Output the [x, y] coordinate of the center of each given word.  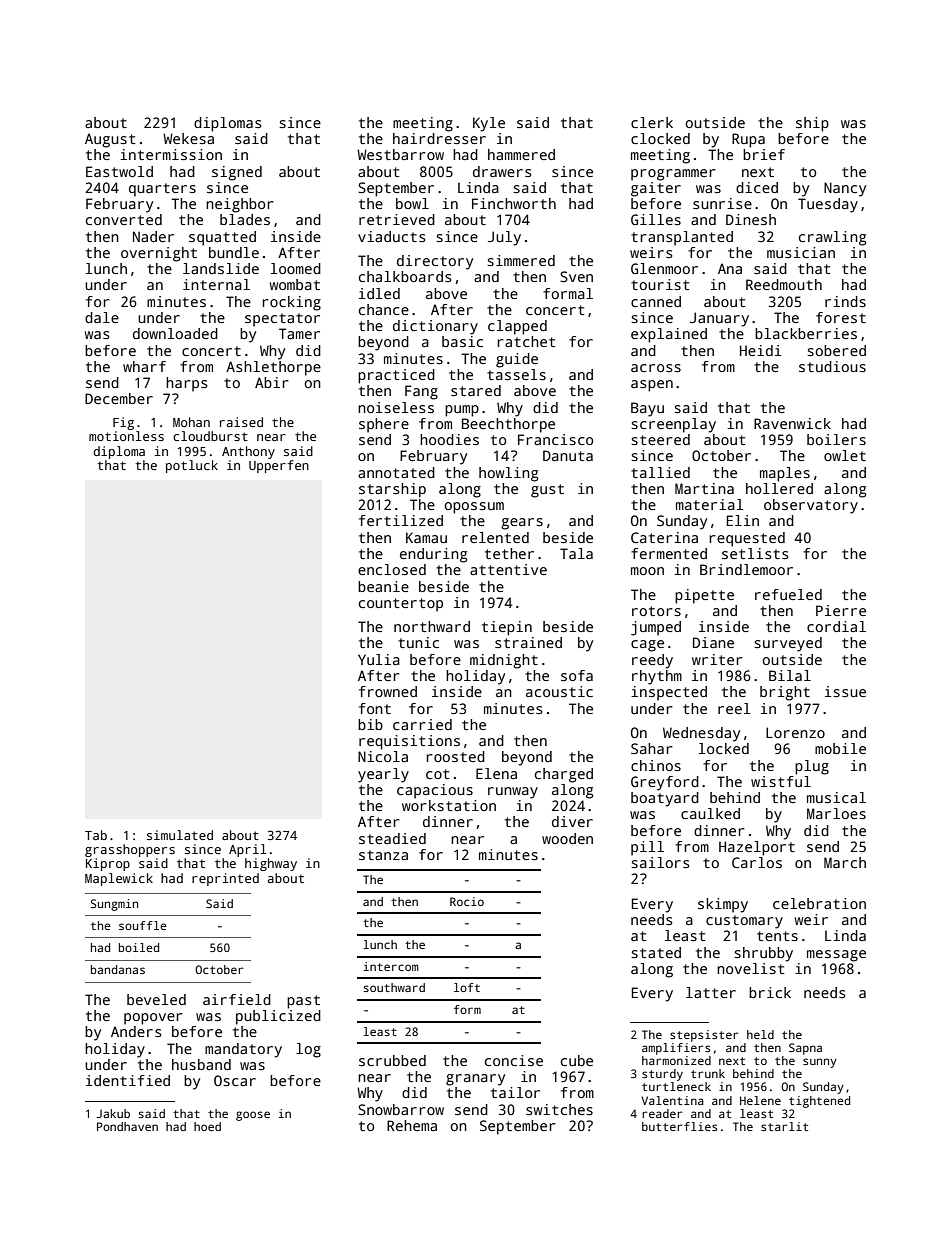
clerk [652, 122]
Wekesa [188, 138]
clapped [517, 327]
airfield [237, 999]
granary [475, 1080]
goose [253, 1116]
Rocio [467, 901]
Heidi [761, 350]
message [836, 956]
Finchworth [514, 203]
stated [656, 952]
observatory [811, 506]
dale [102, 317]
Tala [576, 553]
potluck [192, 466]
